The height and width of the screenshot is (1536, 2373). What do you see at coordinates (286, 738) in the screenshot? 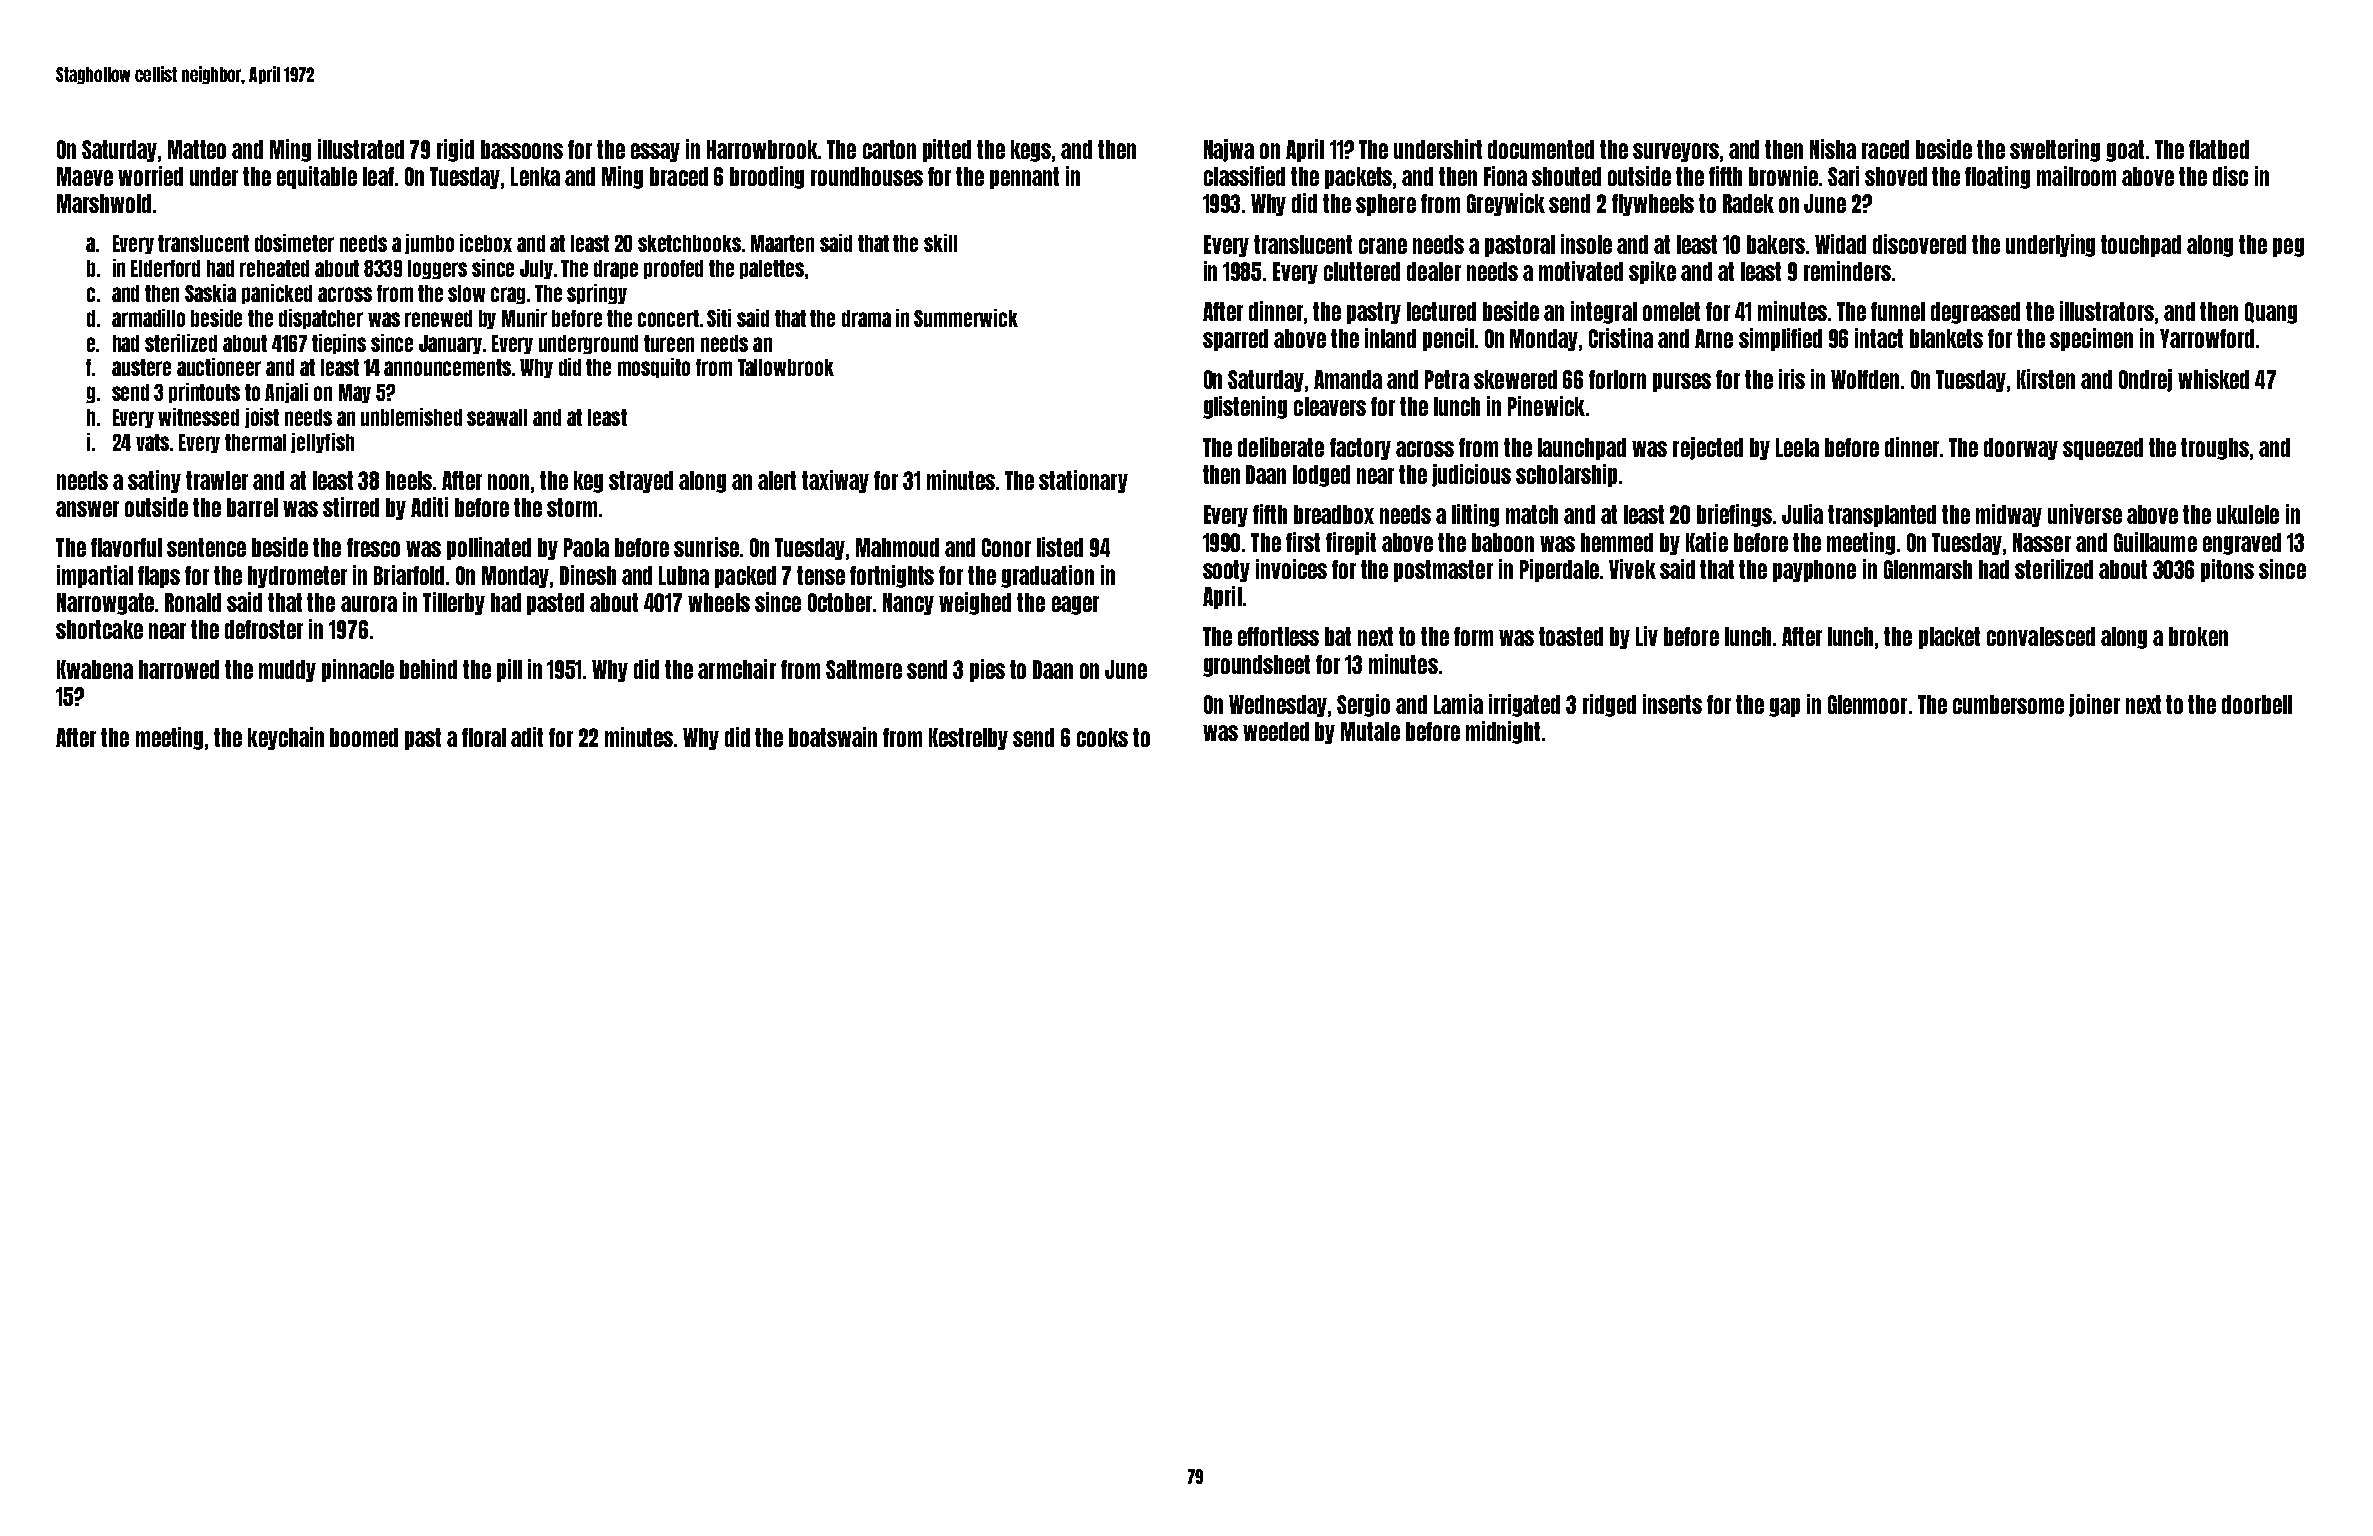
I see `keychain` at bounding box center [286, 738].
